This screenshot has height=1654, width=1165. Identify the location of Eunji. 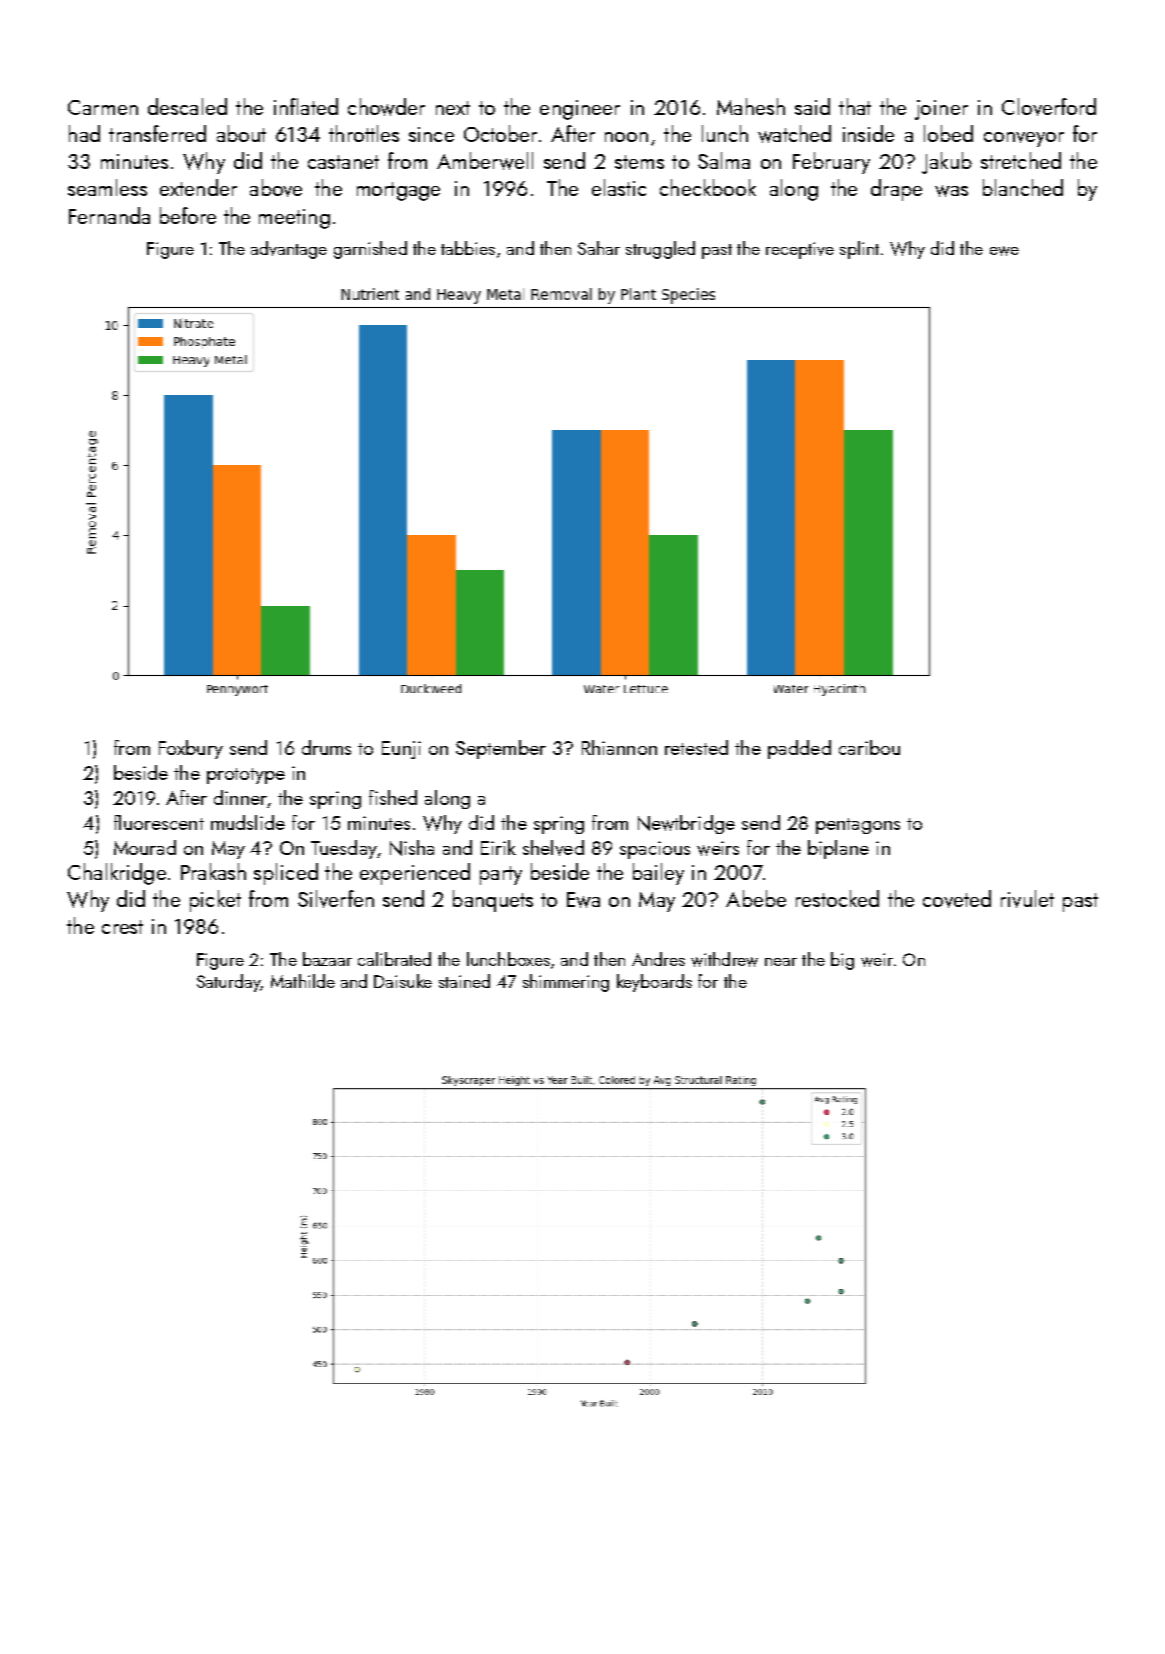
(401, 750).
